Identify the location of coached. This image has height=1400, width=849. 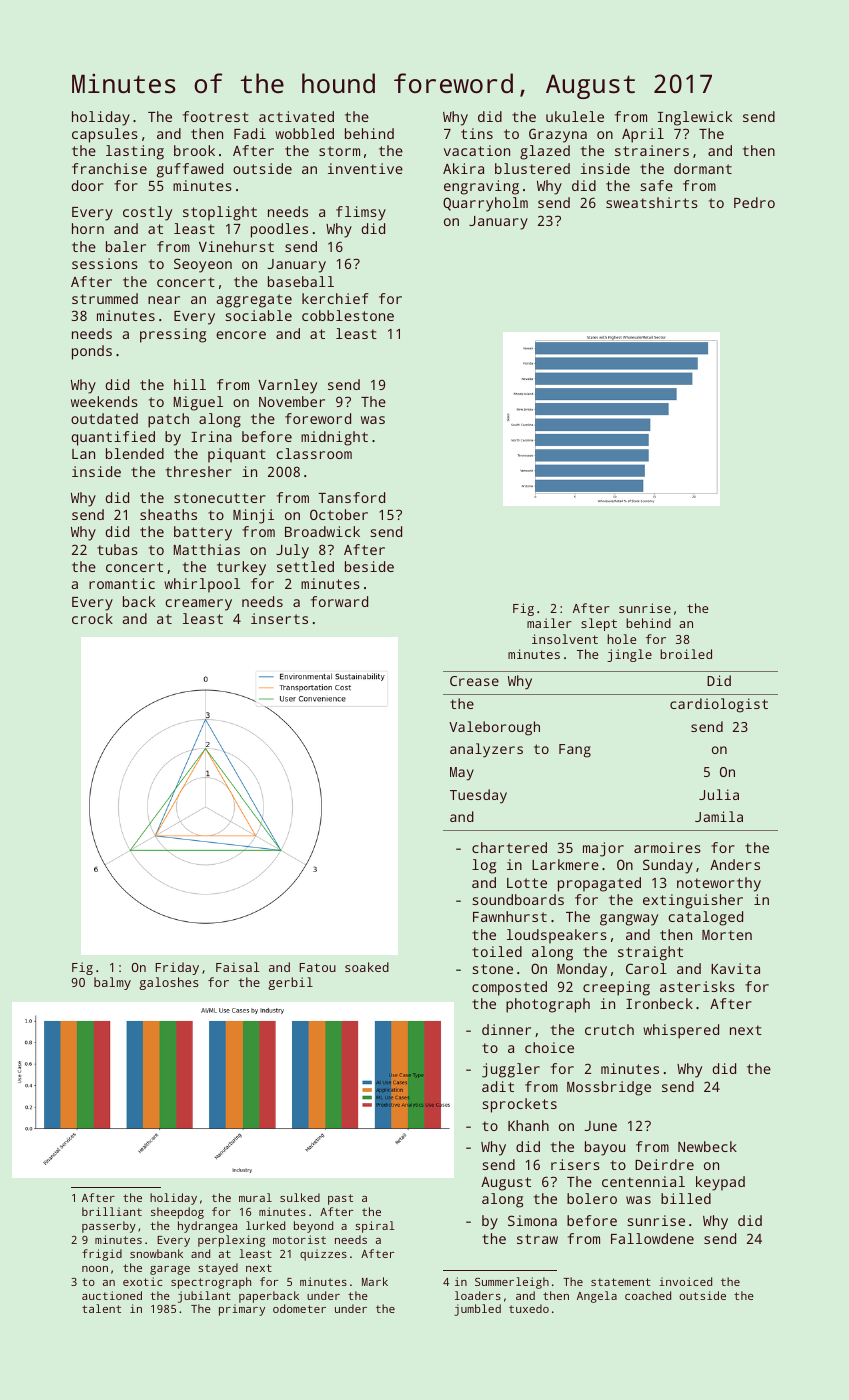
(648, 1295).
